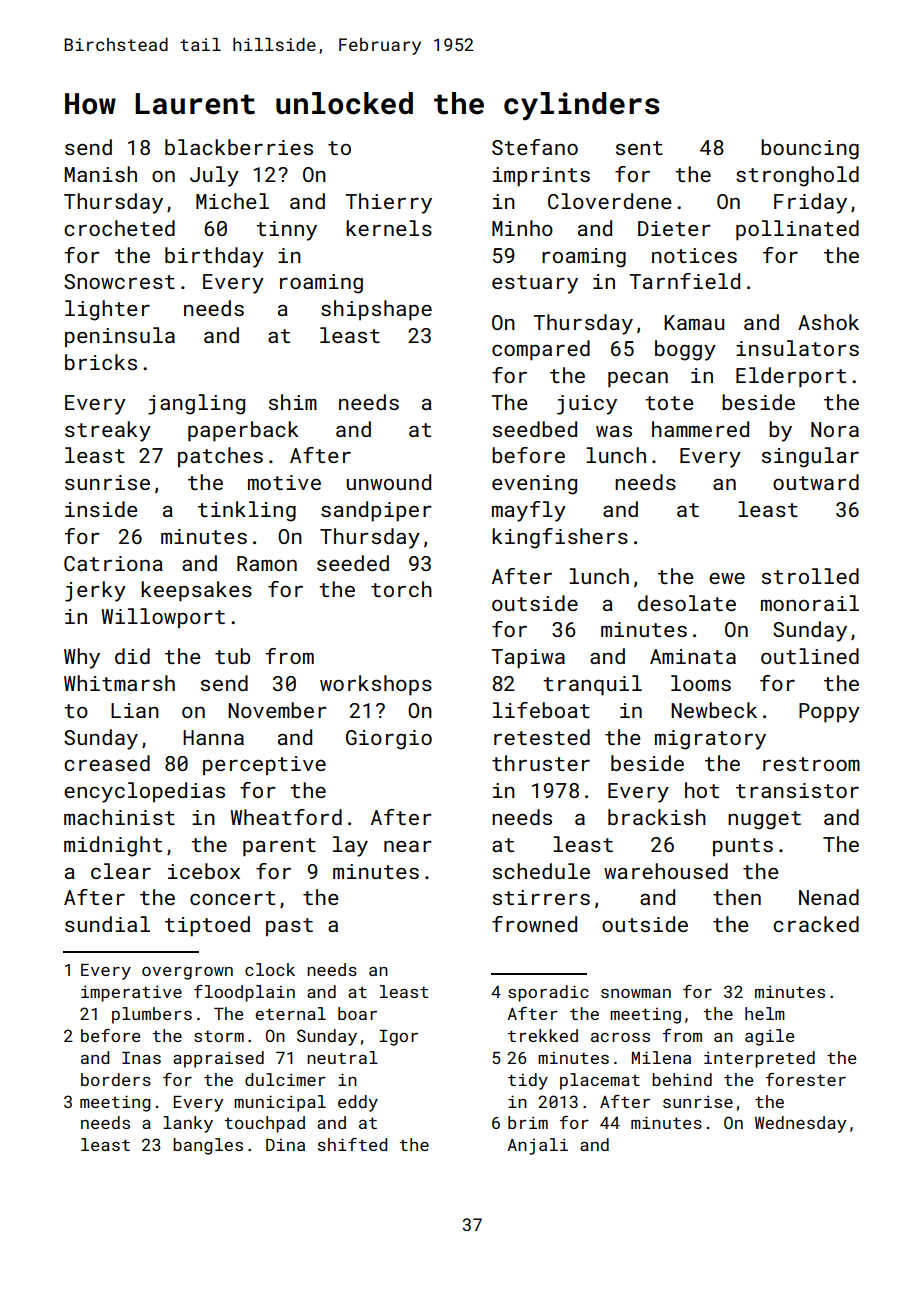  Describe the element at coordinates (542, 737) in the screenshot. I see `retested` at that location.
